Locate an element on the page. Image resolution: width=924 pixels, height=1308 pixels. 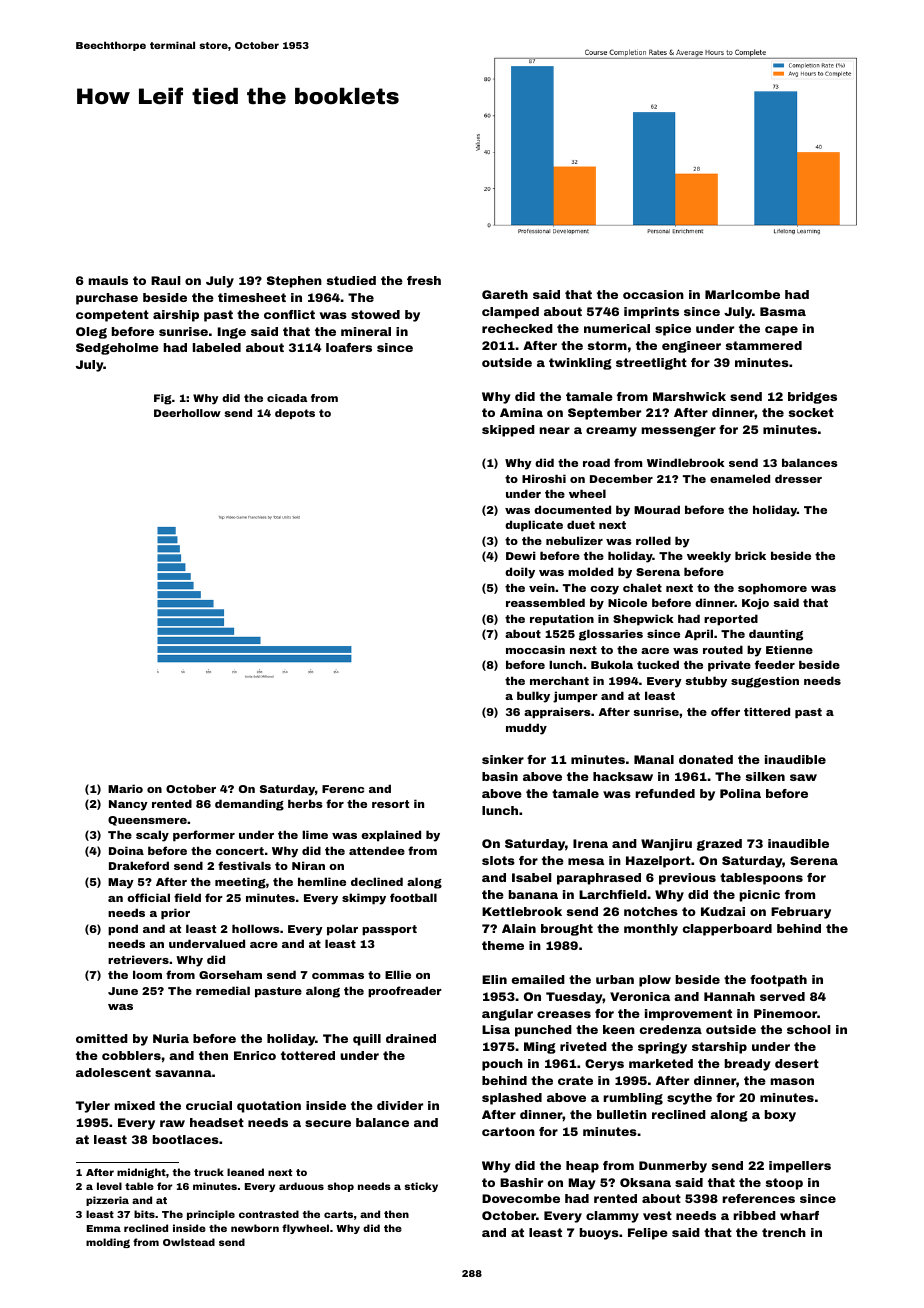
demanding is located at coordinates (249, 805).
